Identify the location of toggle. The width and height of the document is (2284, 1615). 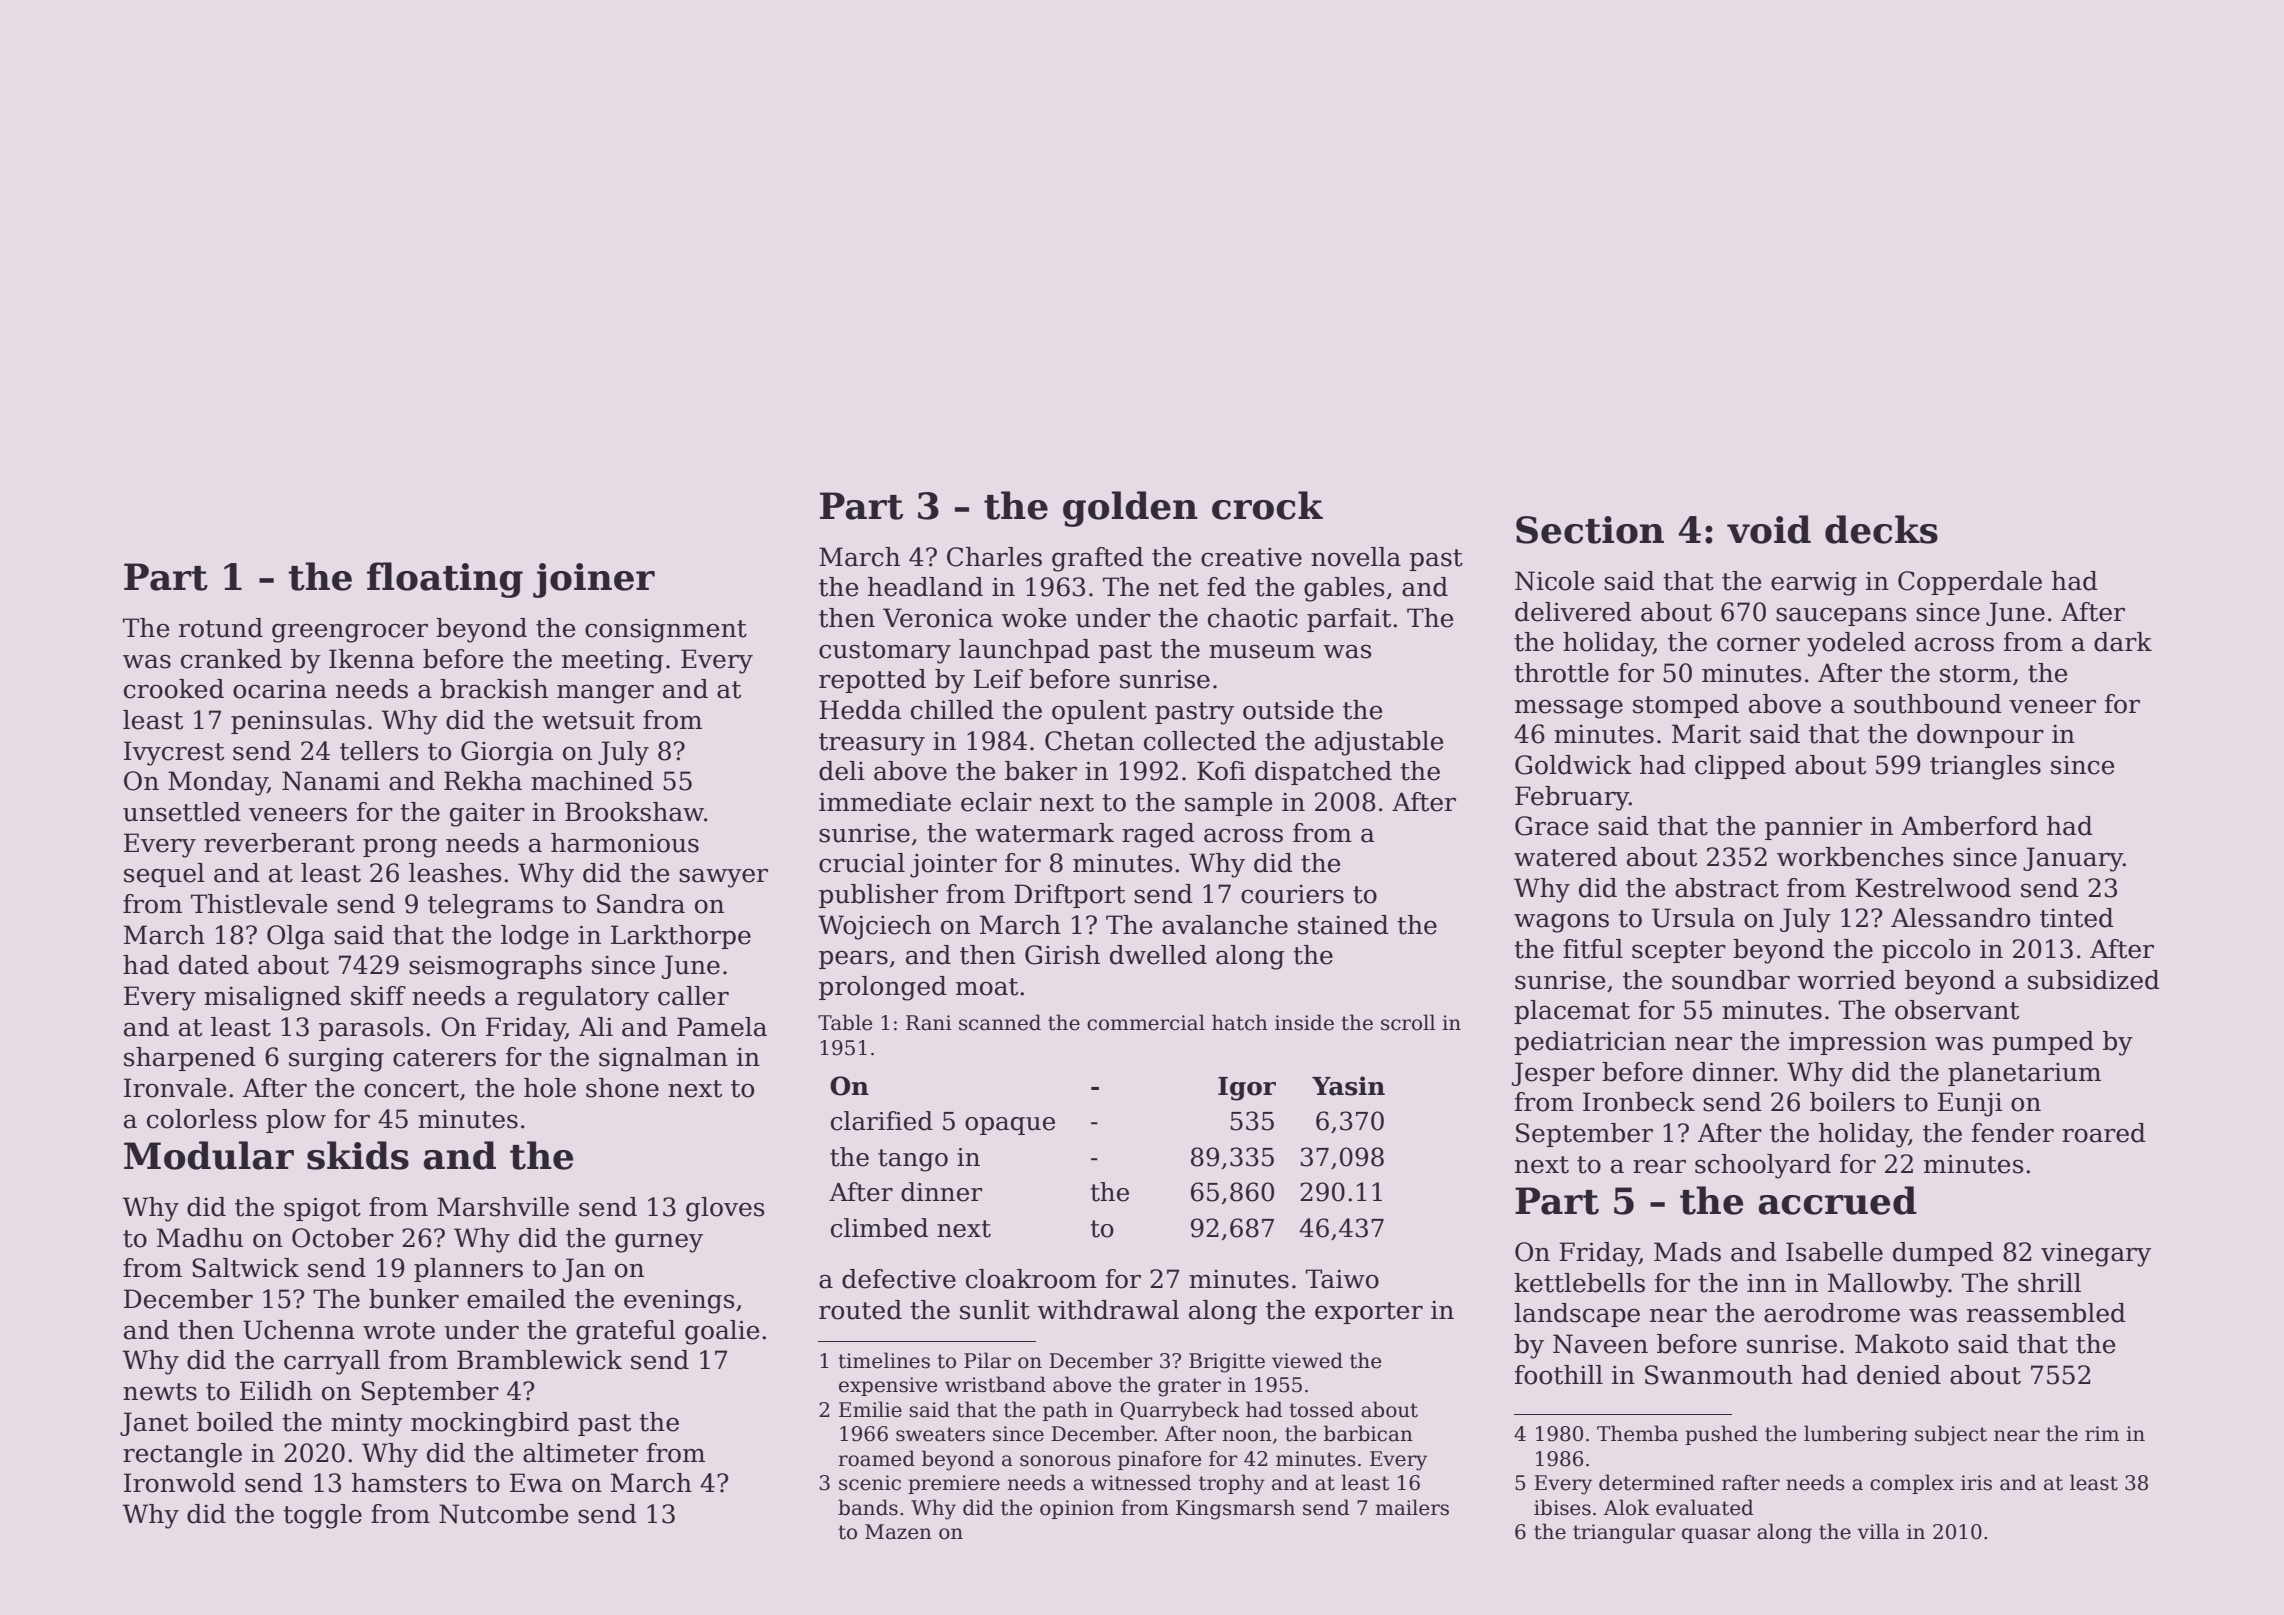
(322, 1516).
